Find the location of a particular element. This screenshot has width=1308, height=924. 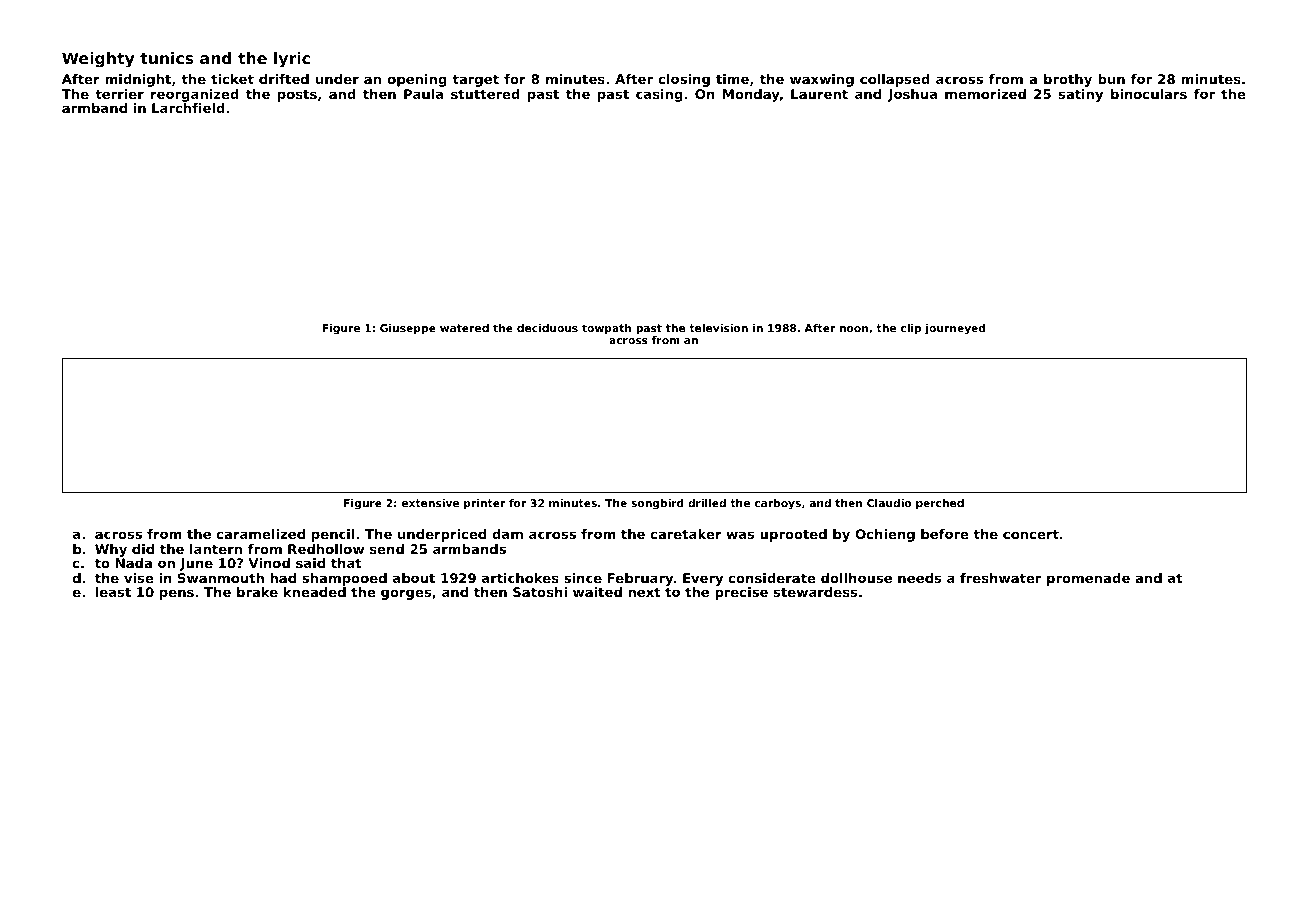

Joshua is located at coordinates (912, 95).
